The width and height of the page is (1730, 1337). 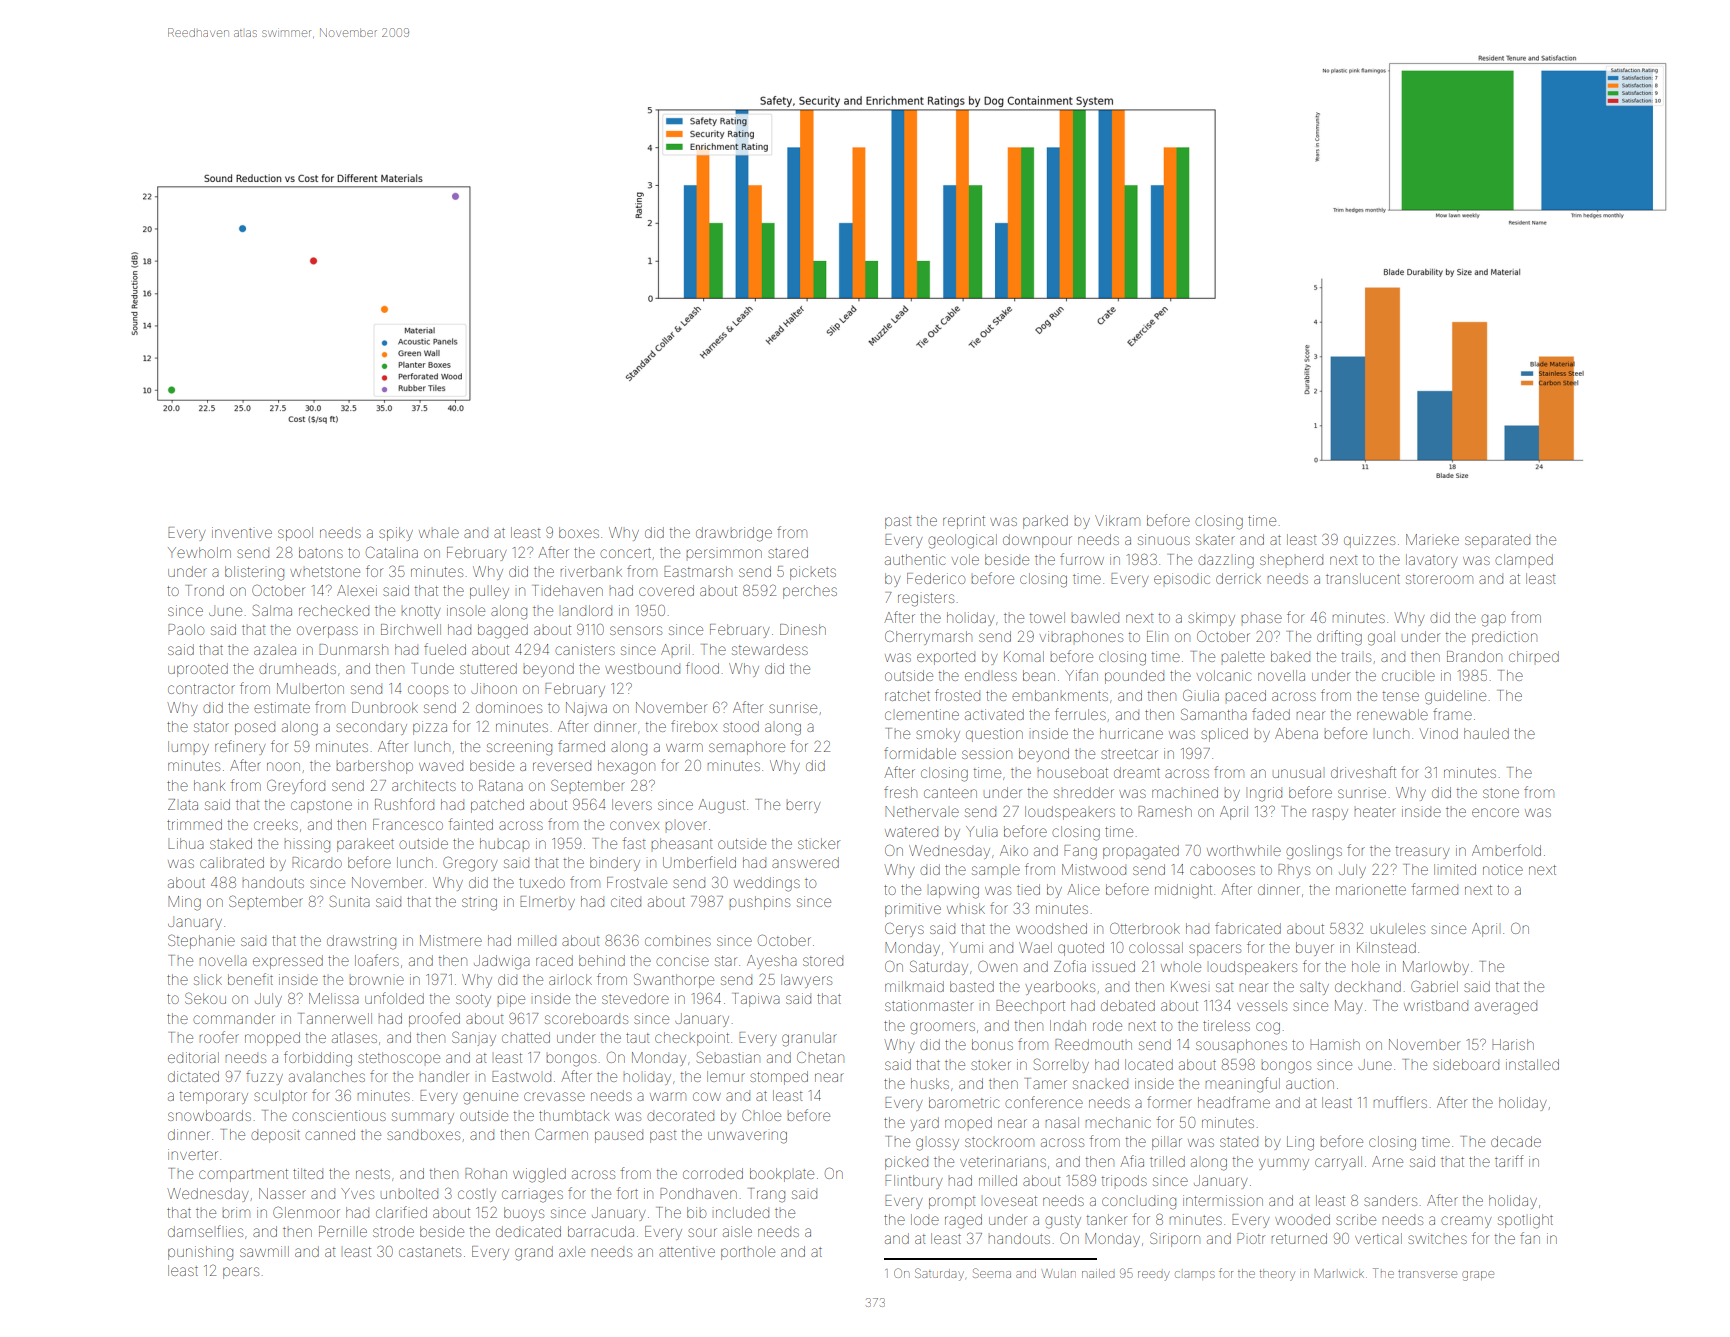 What do you see at coordinates (1271, 714) in the page?
I see `faded` at bounding box center [1271, 714].
